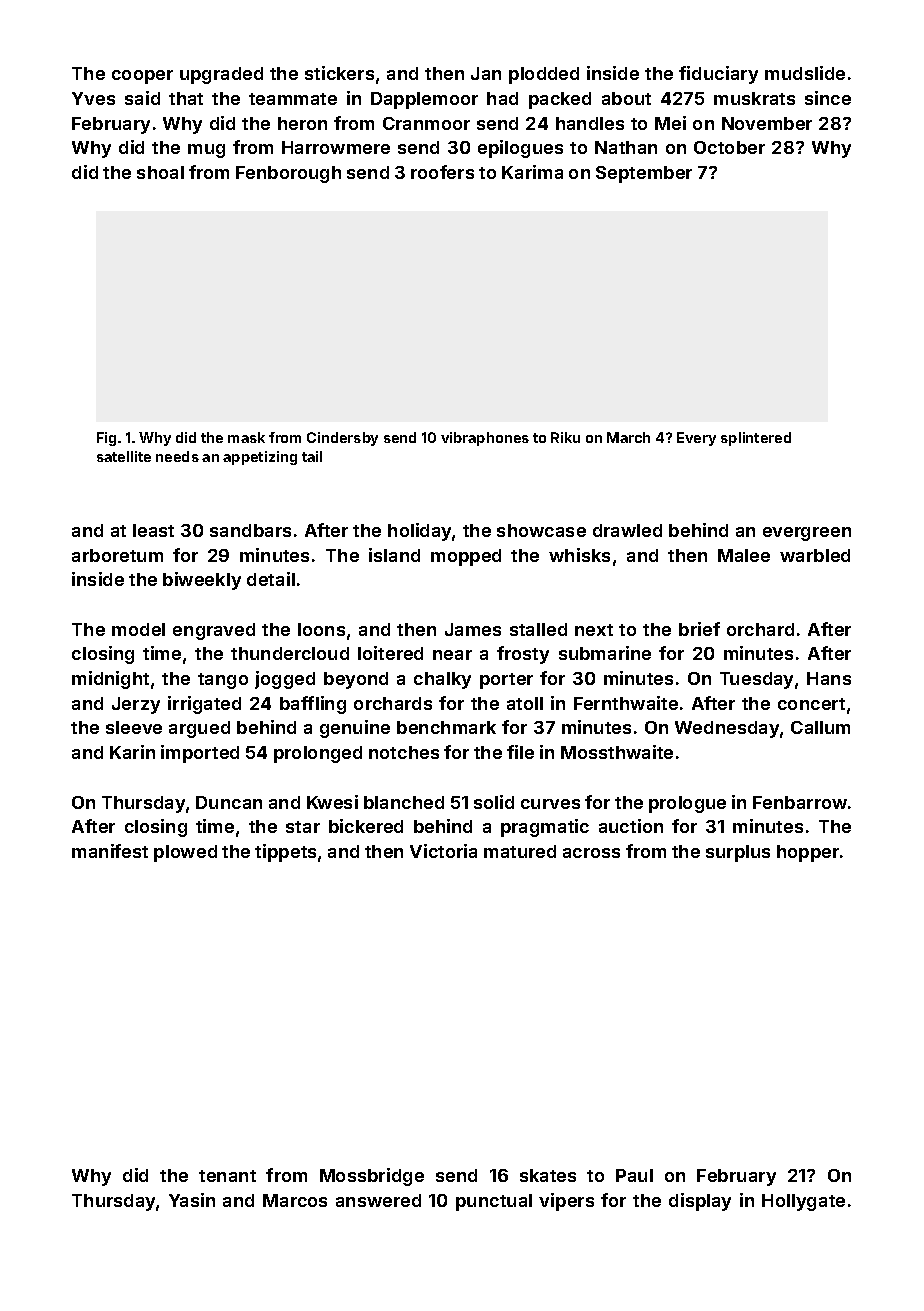 The image size is (924, 1311). Describe the element at coordinates (160, 172) in the page. I see `shoal` at that location.
